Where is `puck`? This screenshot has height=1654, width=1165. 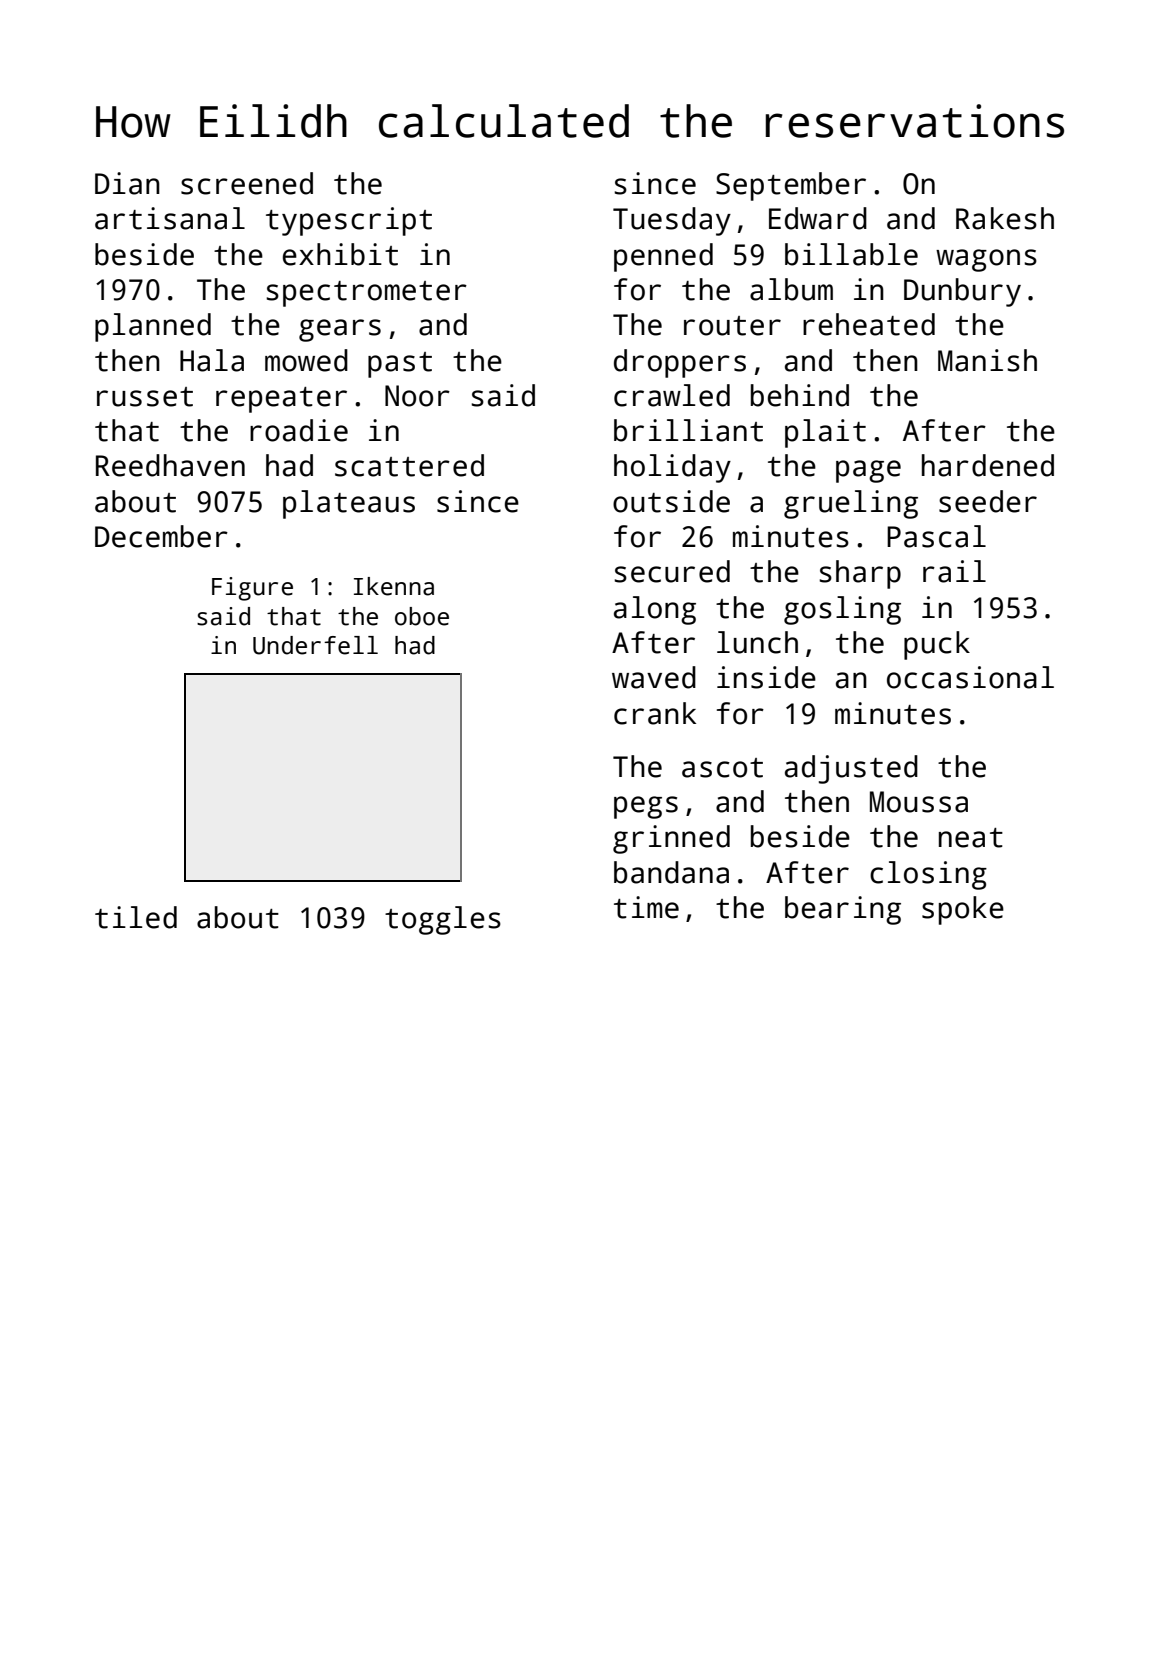 puck is located at coordinates (937, 645).
